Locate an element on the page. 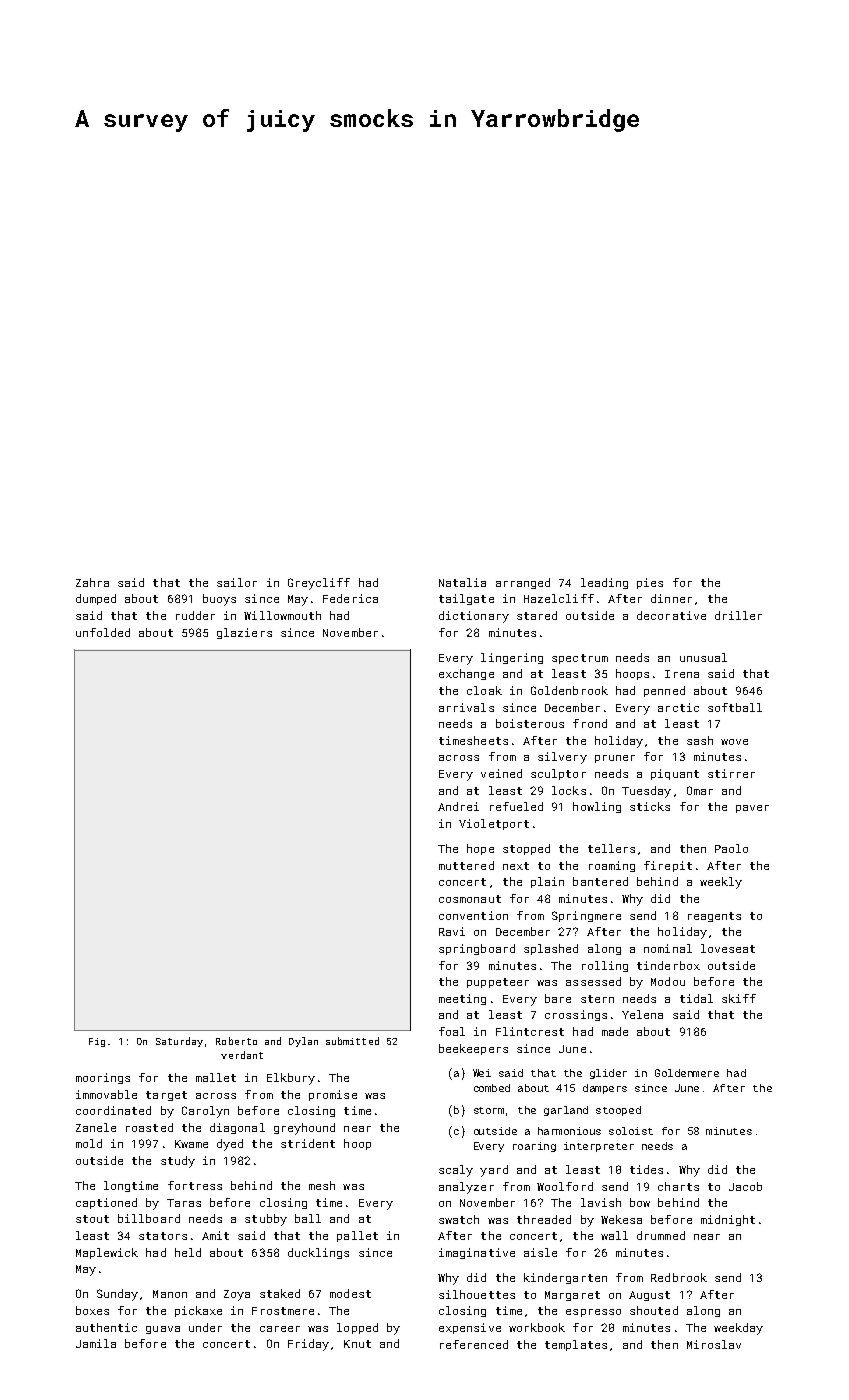 The width and height of the image is (849, 1400). August is located at coordinates (649, 1296).
